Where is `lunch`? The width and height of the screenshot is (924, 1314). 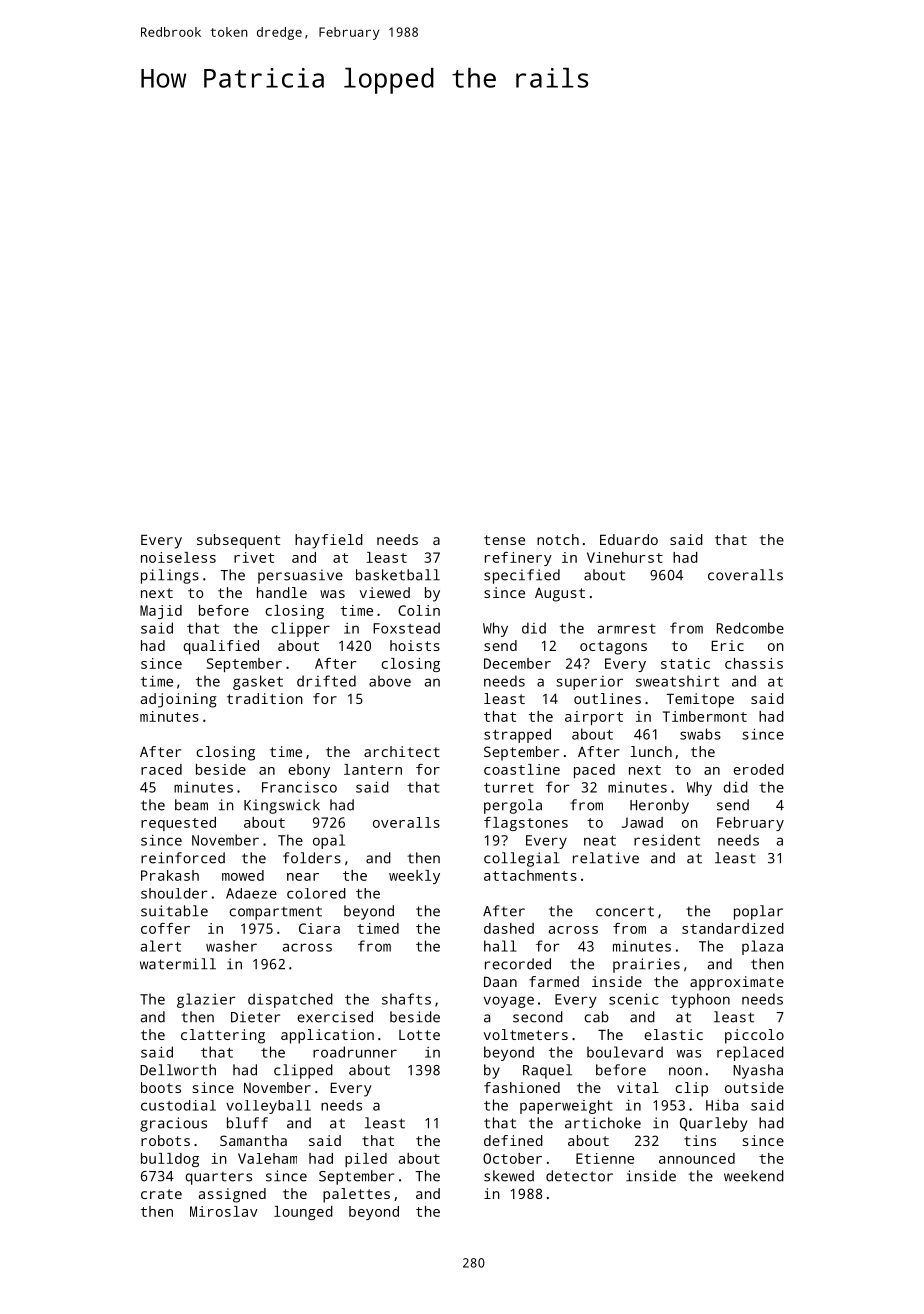
lunch is located at coordinates (651, 751).
